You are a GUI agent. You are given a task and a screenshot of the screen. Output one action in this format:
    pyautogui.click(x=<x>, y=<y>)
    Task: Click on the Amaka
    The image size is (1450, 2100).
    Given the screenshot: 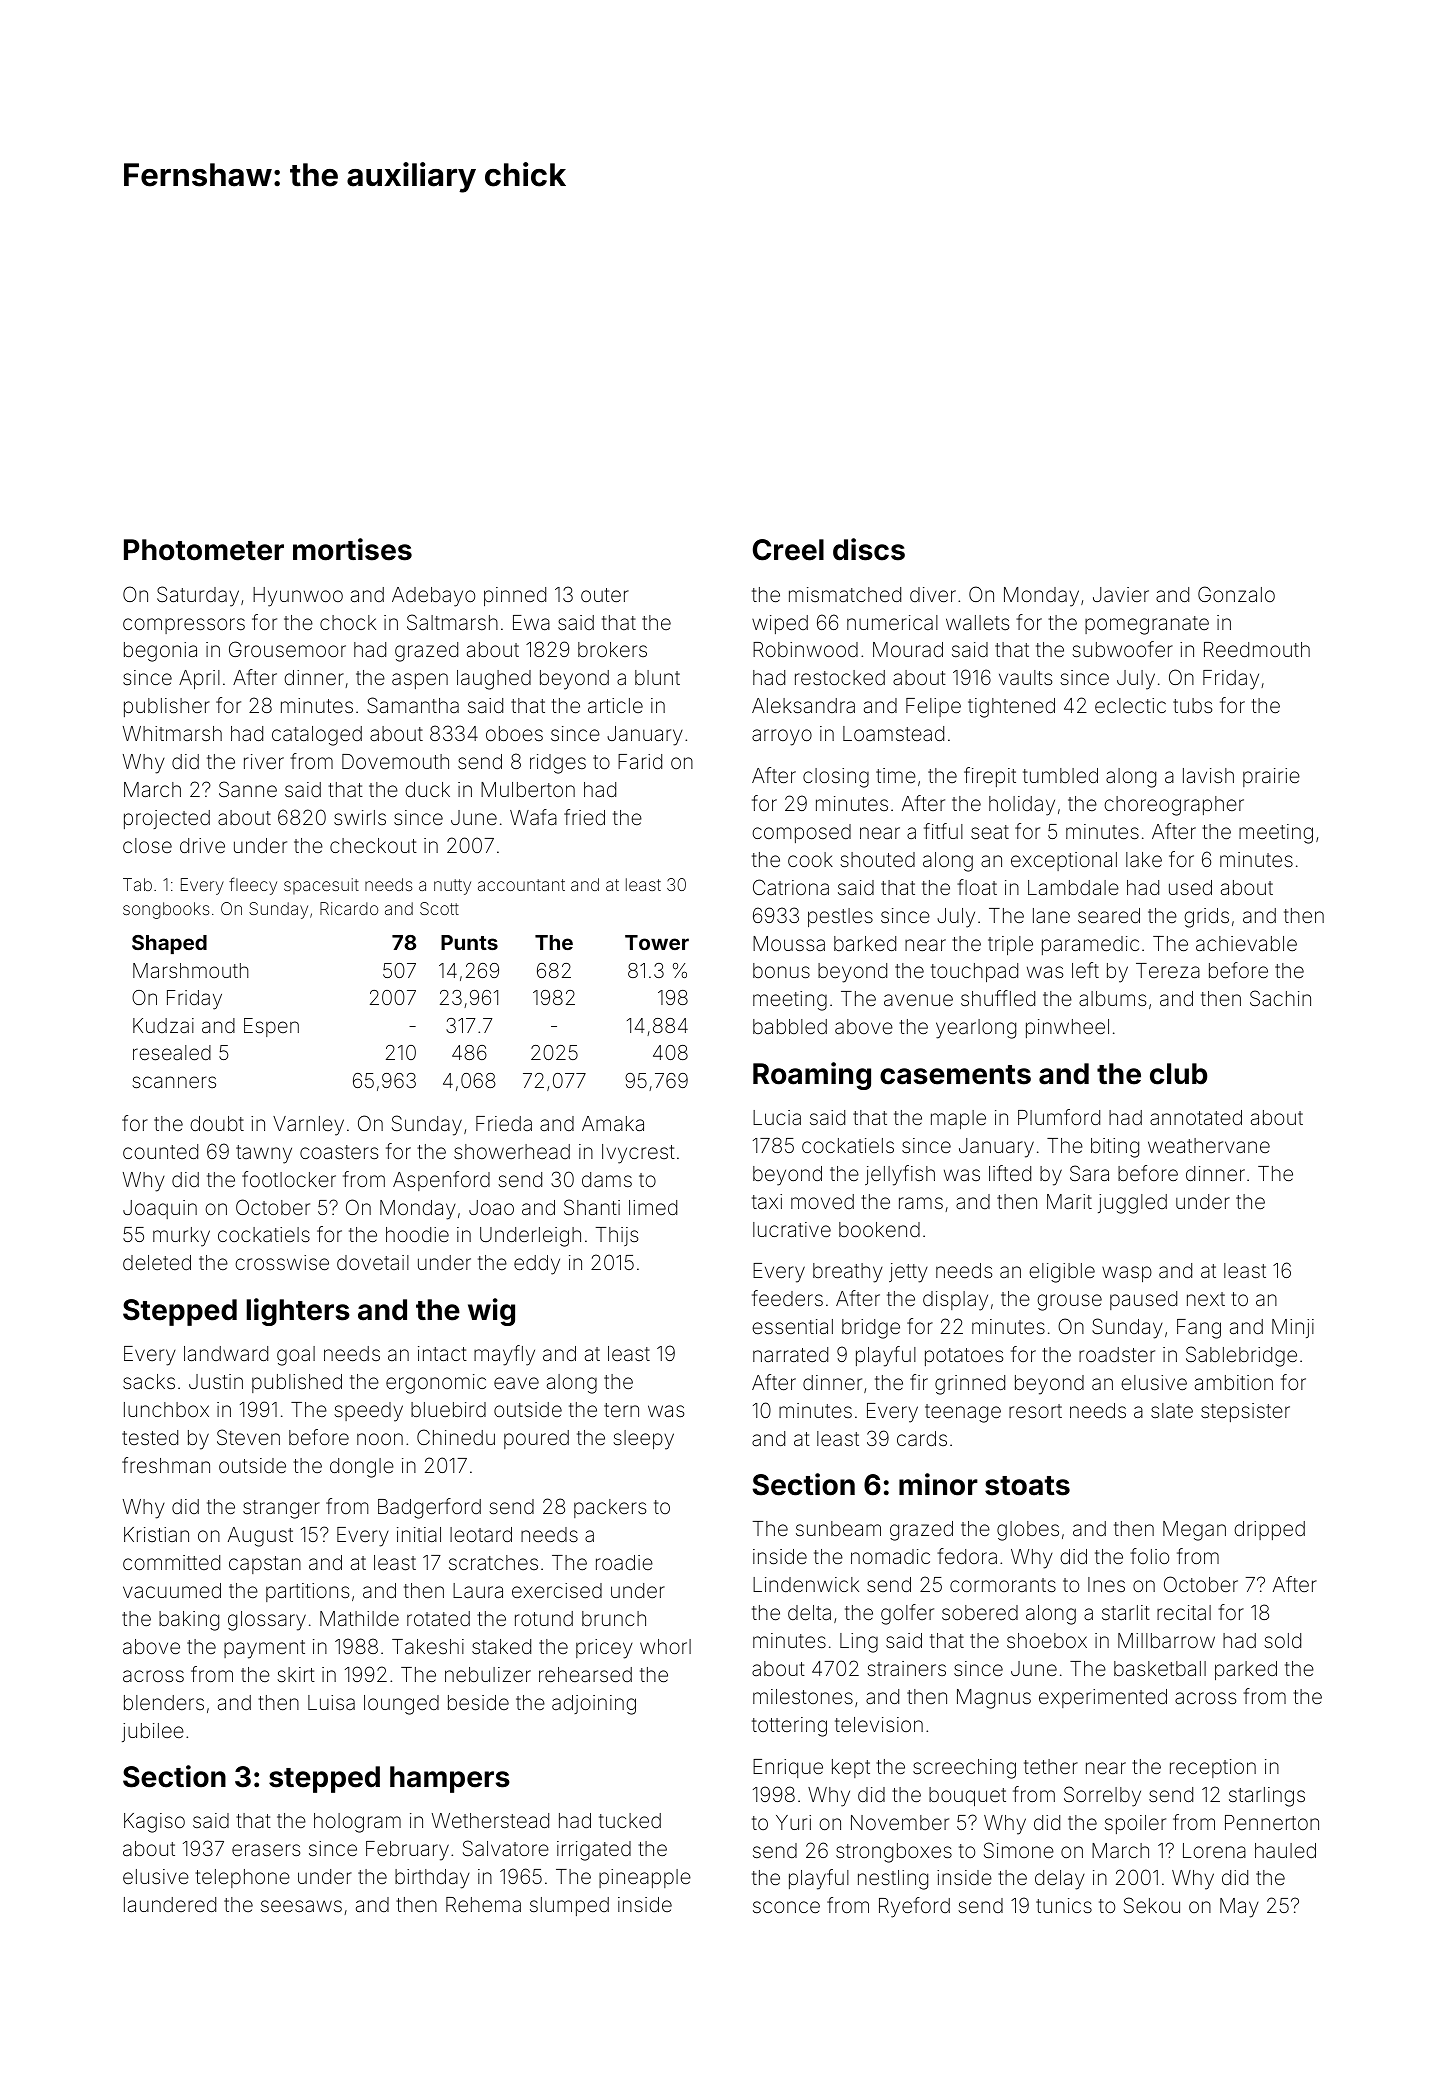 What is the action you would take?
    pyautogui.click(x=613, y=1123)
